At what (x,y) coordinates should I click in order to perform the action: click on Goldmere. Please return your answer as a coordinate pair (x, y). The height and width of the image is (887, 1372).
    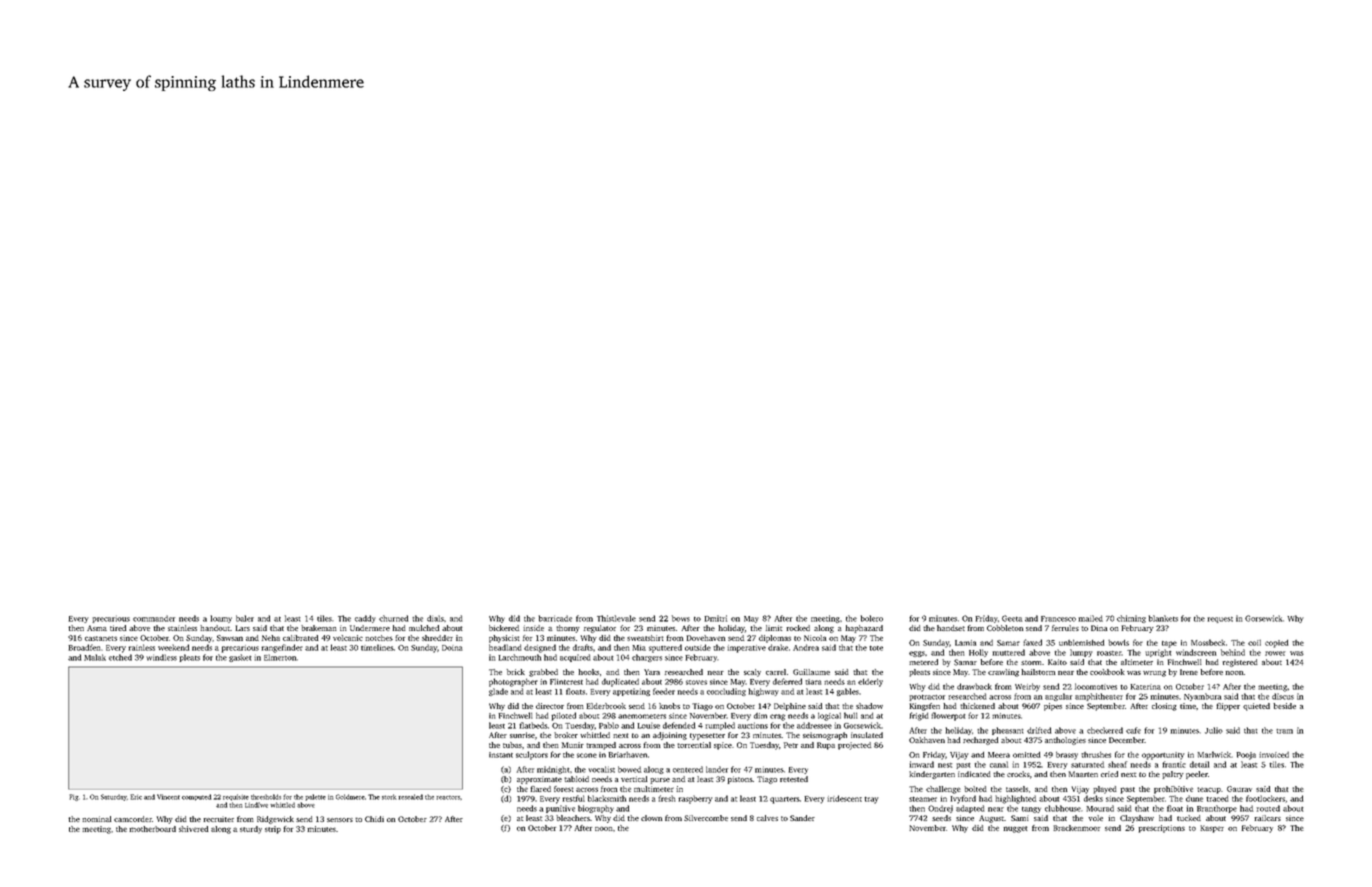
    Looking at the image, I should click on (350, 797).
